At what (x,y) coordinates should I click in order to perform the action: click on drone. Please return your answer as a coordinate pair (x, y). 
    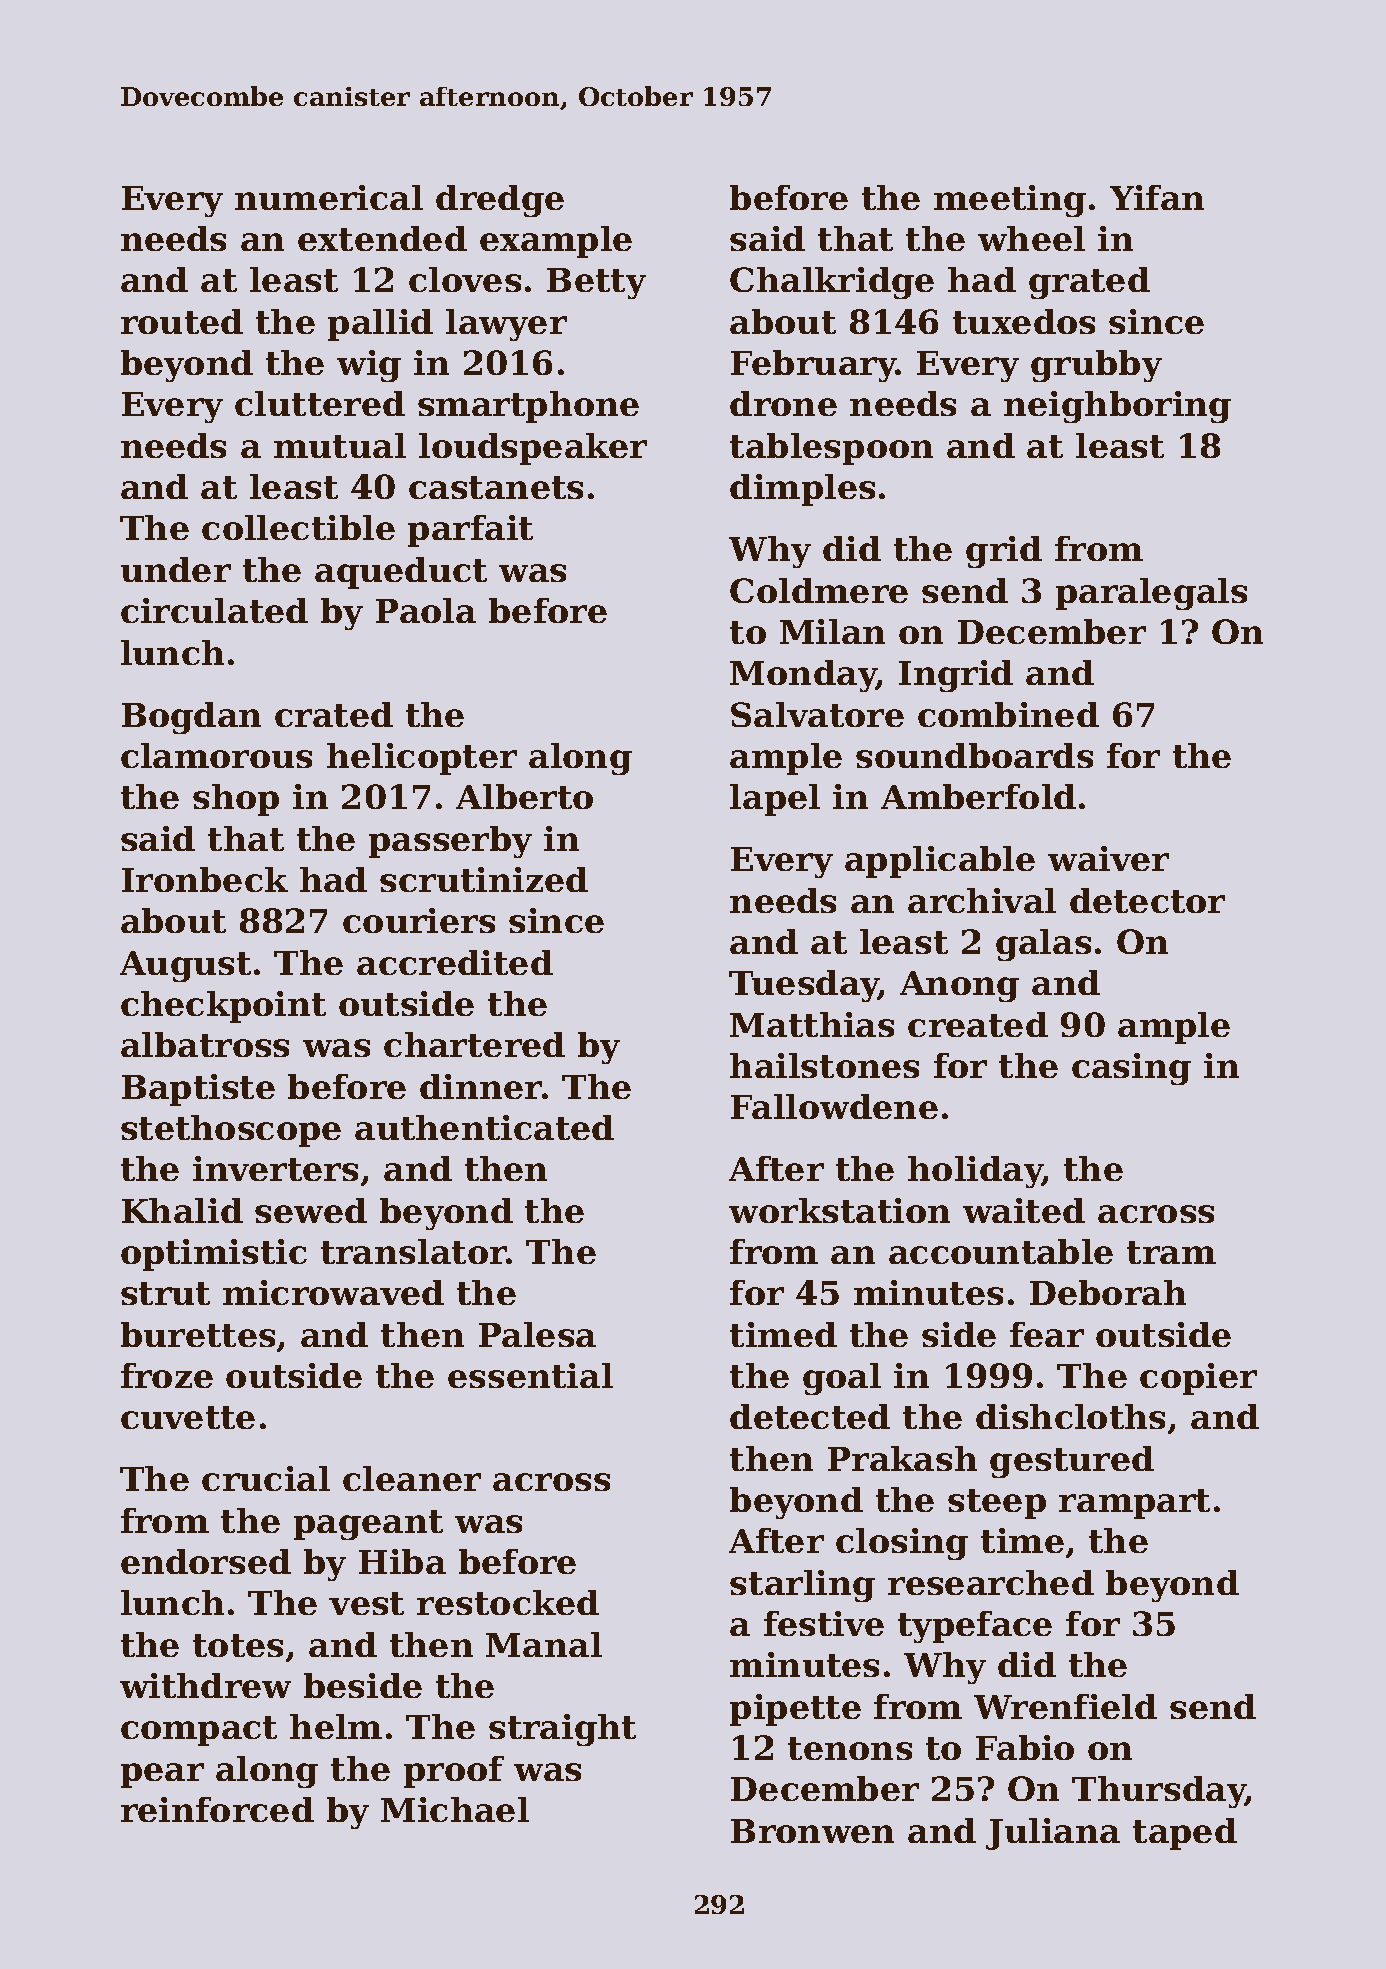
    Looking at the image, I should click on (783, 403).
